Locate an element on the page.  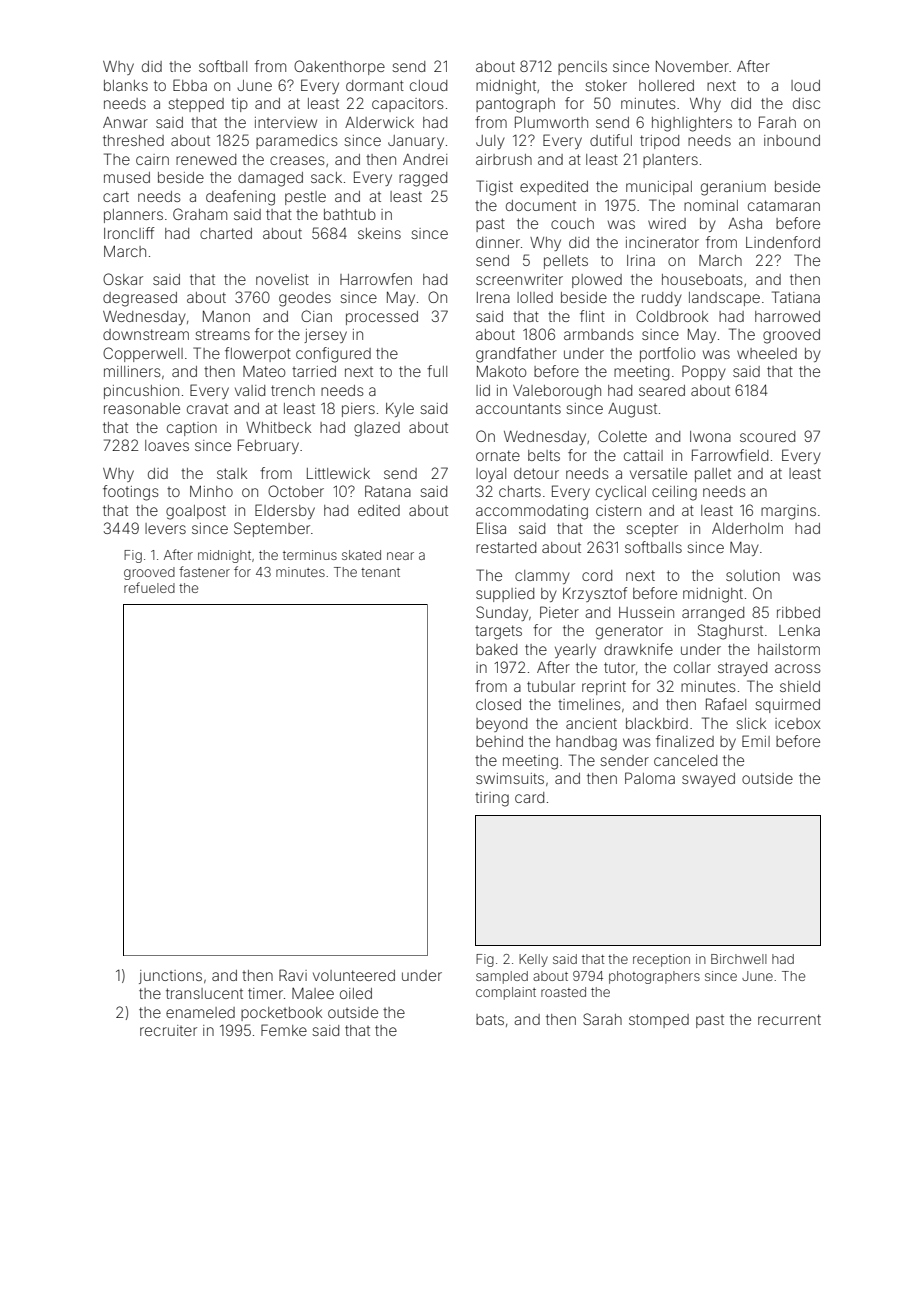
lolled is located at coordinates (535, 297).
